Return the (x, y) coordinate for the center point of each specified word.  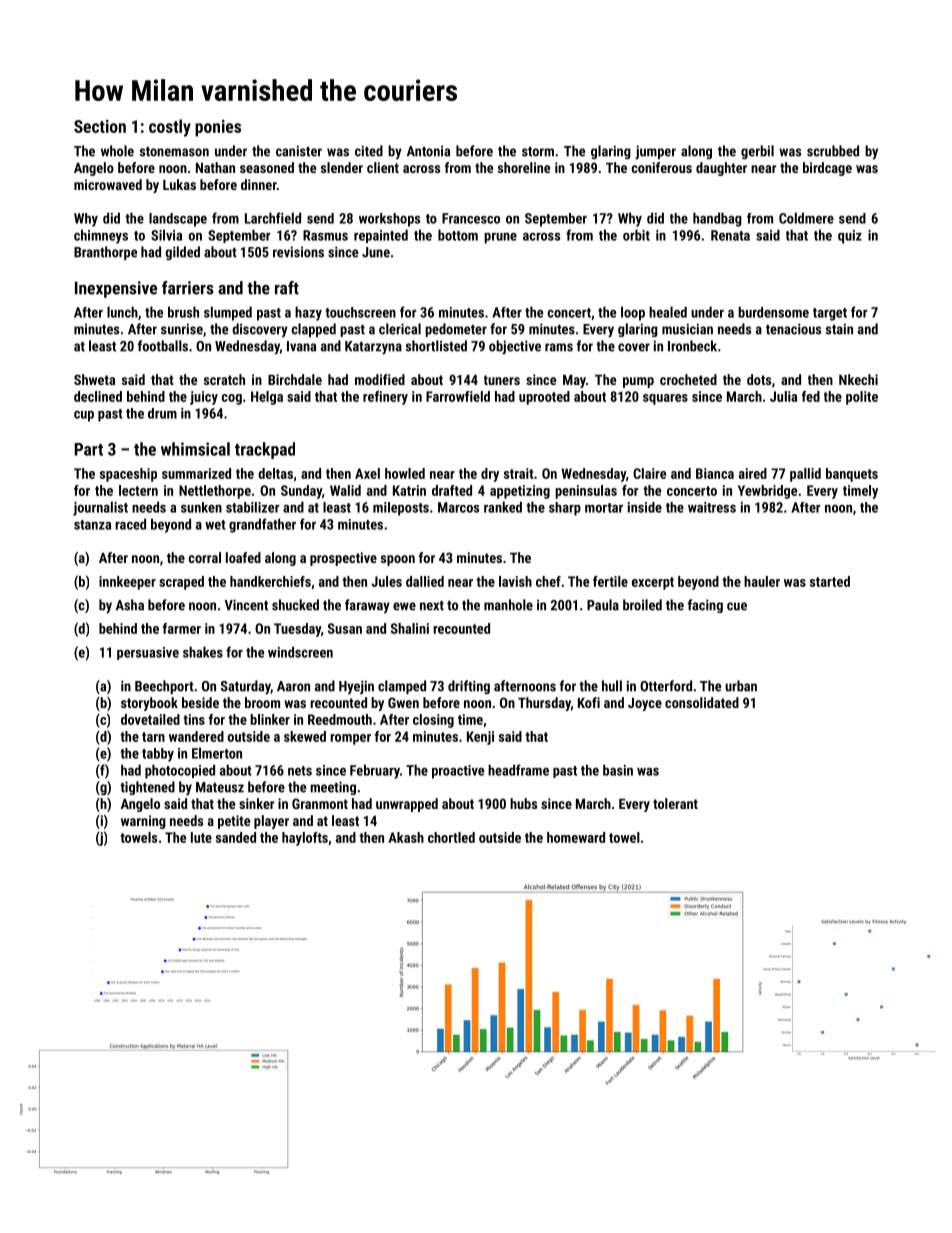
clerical (400, 329)
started (830, 581)
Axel (367, 473)
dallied (425, 581)
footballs (163, 346)
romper (350, 739)
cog (232, 399)
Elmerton (217, 753)
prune (500, 238)
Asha (130, 605)
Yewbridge (767, 492)
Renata (730, 235)
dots (759, 379)
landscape (178, 220)
